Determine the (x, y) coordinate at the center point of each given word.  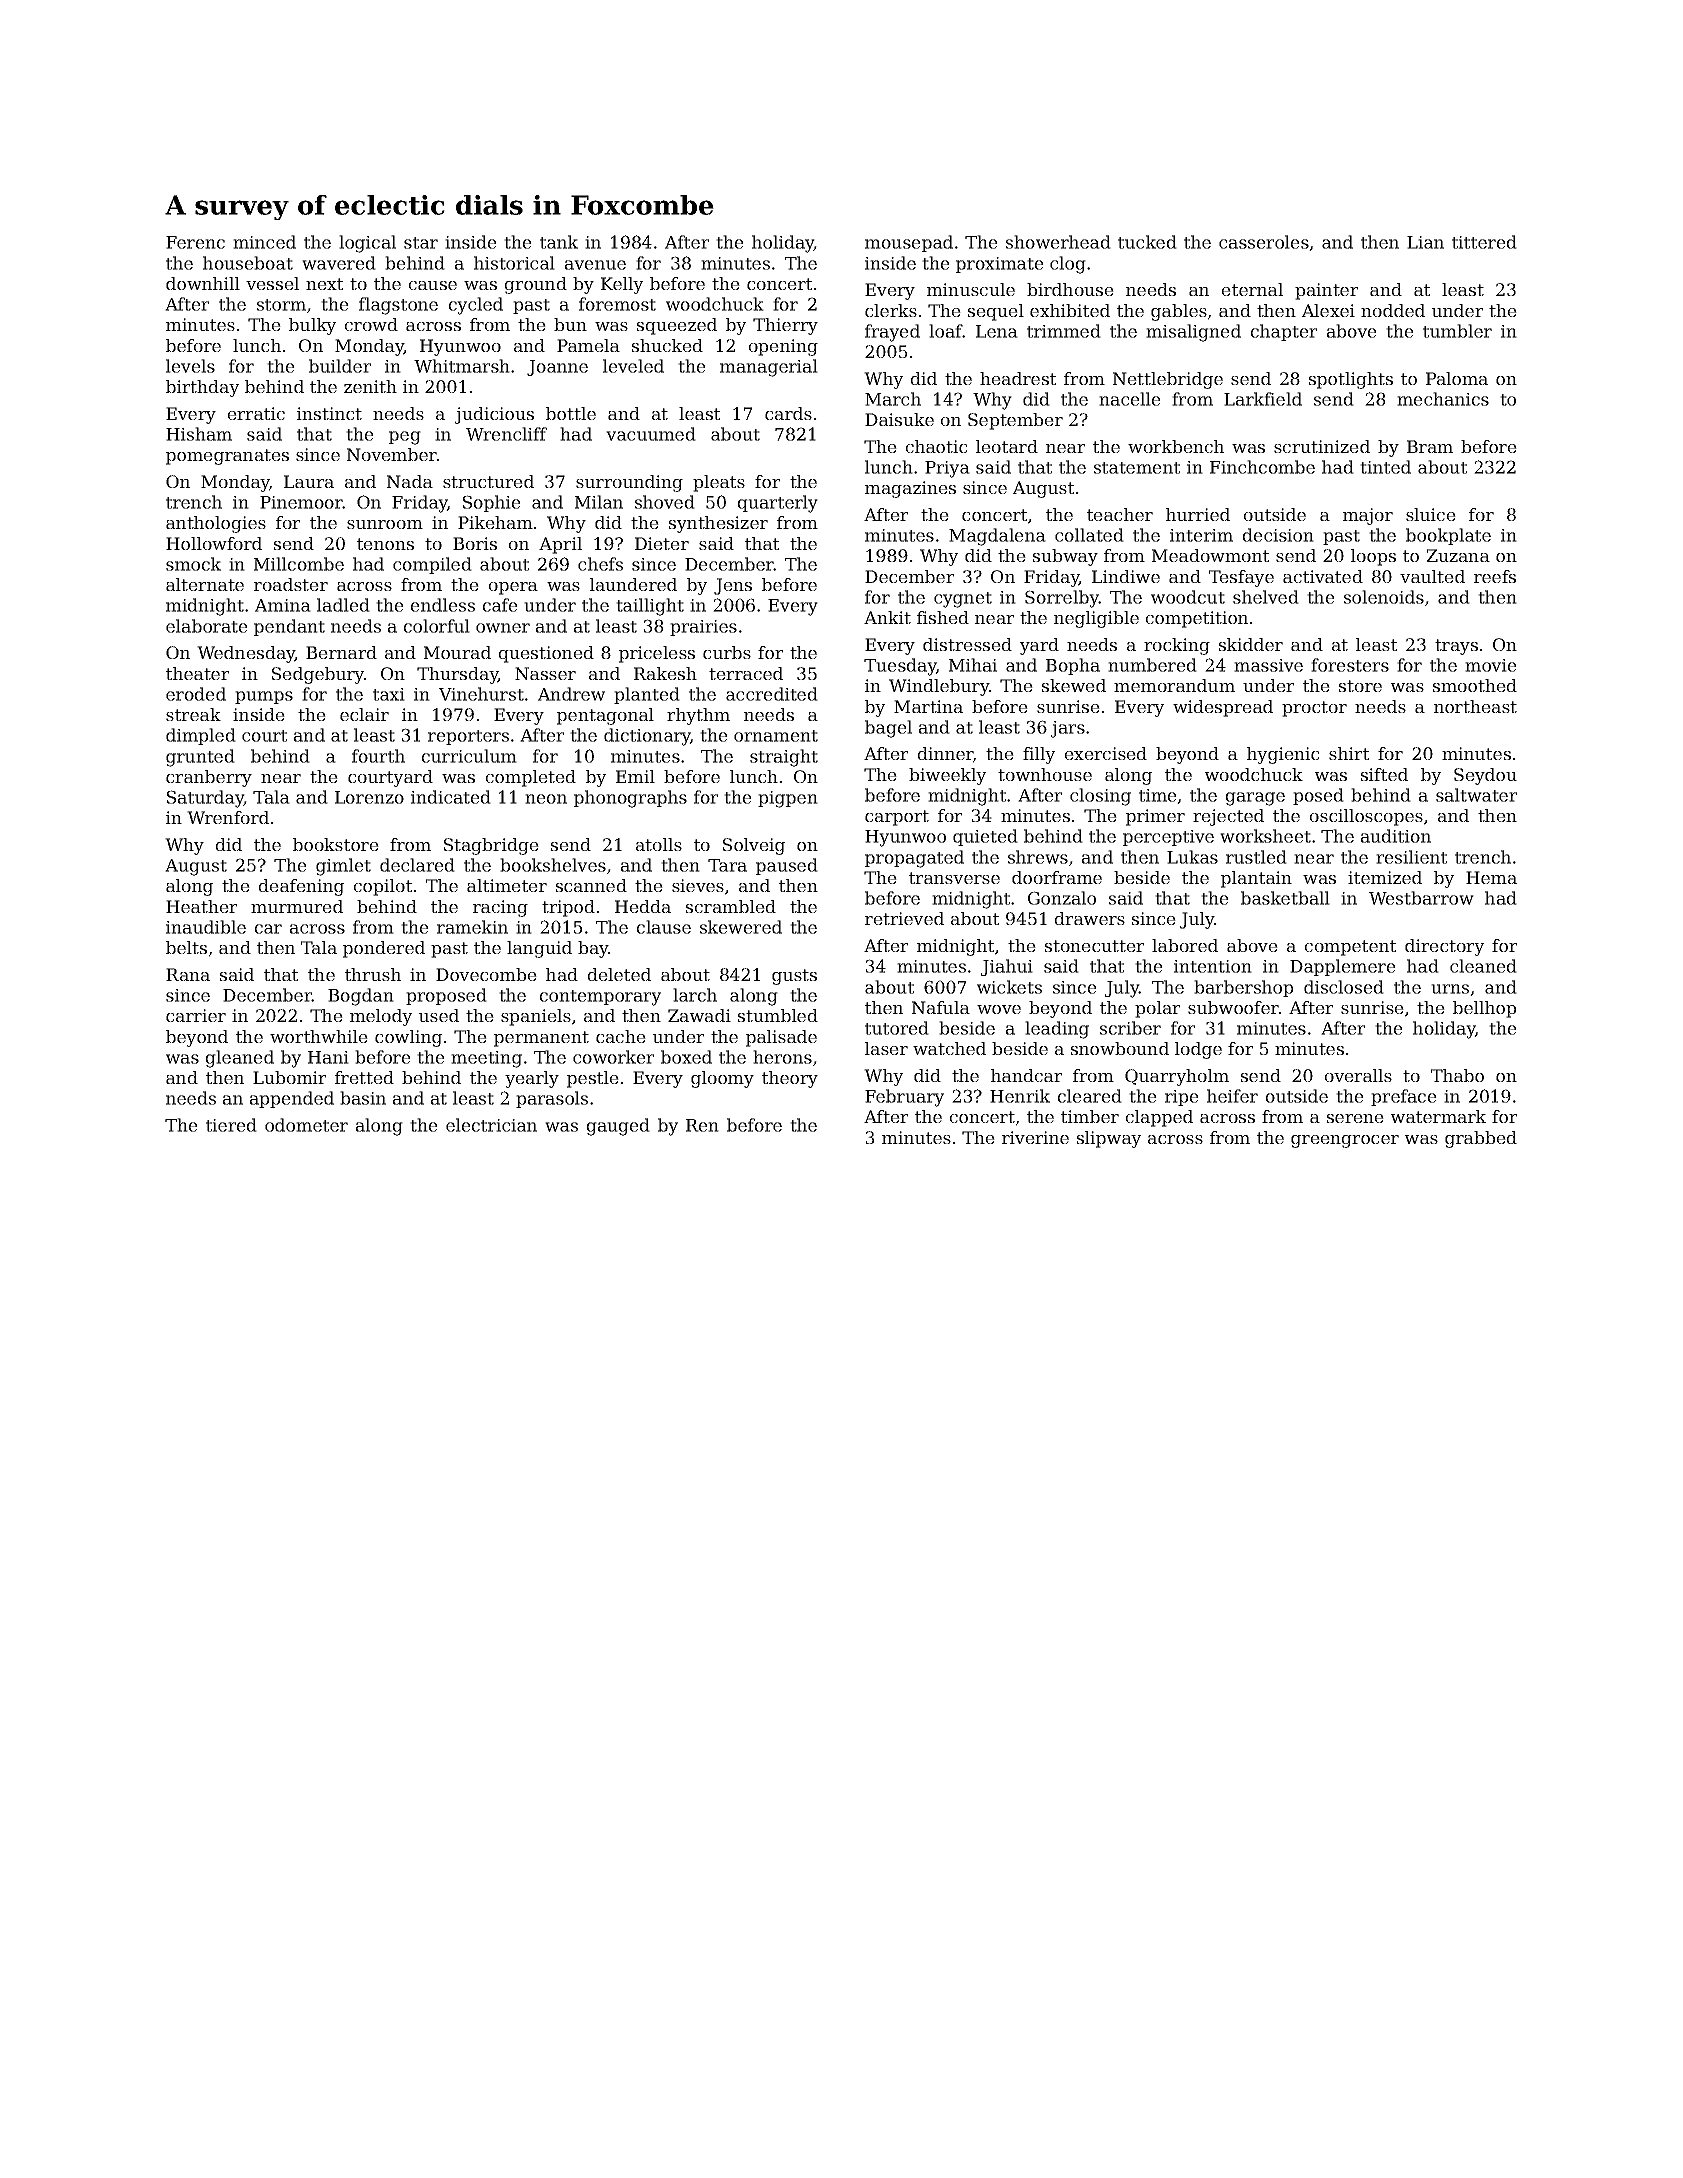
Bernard (341, 652)
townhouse (1045, 774)
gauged (618, 1127)
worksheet (1265, 836)
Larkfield (1263, 399)
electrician (491, 1125)
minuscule (971, 289)
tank (559, 242)
